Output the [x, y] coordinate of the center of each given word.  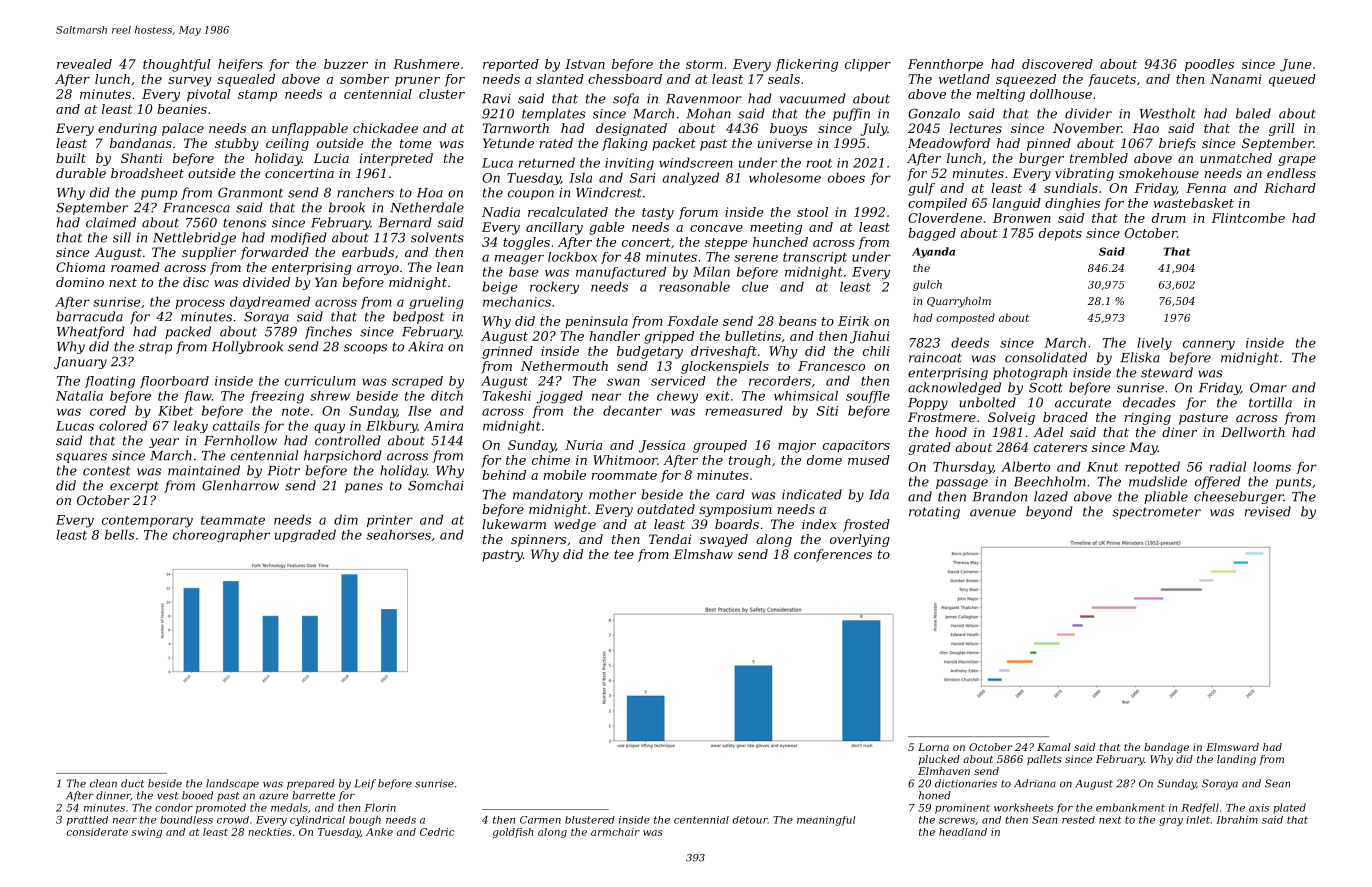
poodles [1209, 65]
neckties [270, 832]
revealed [84, 64]
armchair [615, 832]
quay [329, 428]
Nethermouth [564, 366]
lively [1154, 343]
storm [704, 64]
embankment [1130, 807]
